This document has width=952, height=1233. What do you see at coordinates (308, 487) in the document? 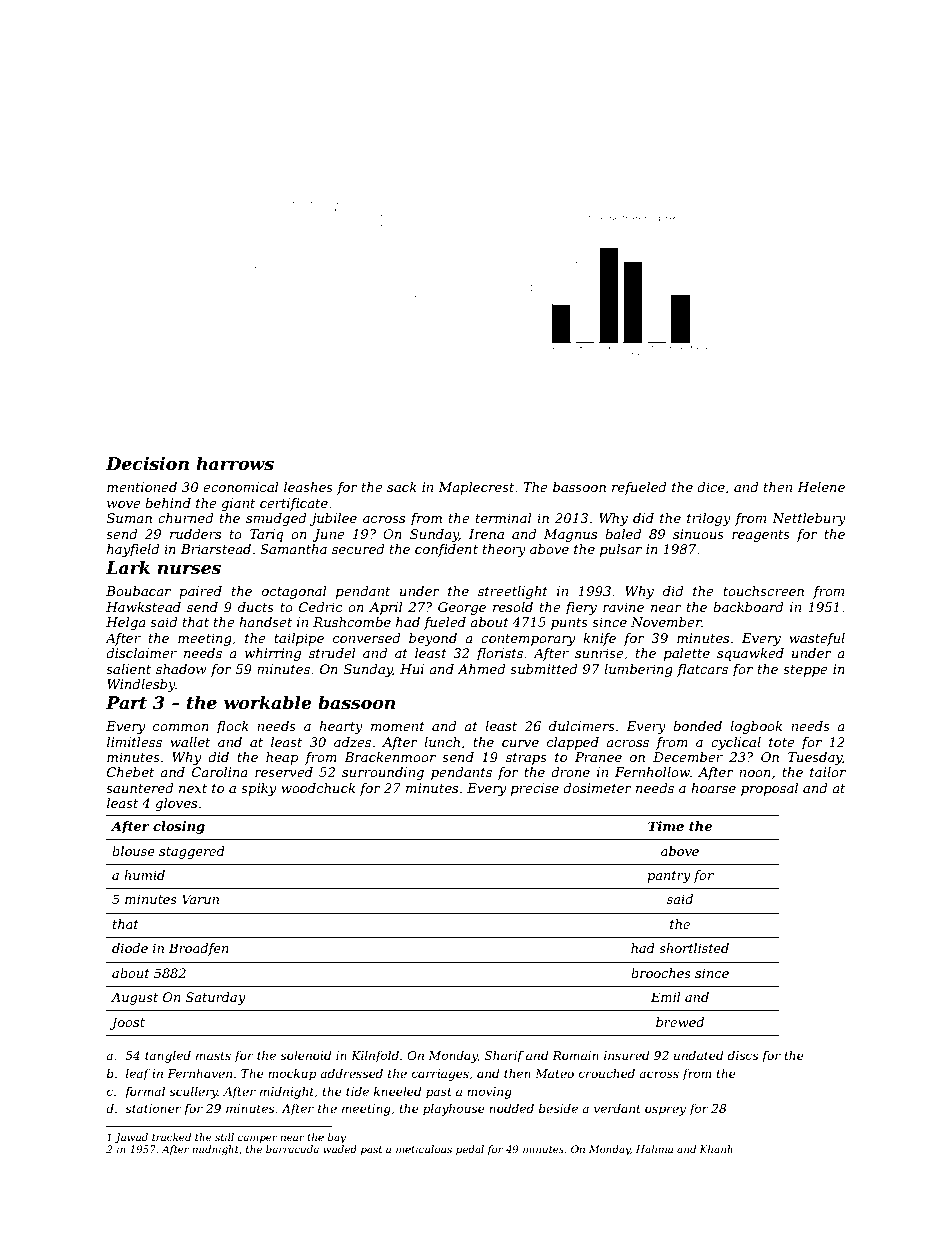
I see `leashes` at bounding box center [308, 487].
